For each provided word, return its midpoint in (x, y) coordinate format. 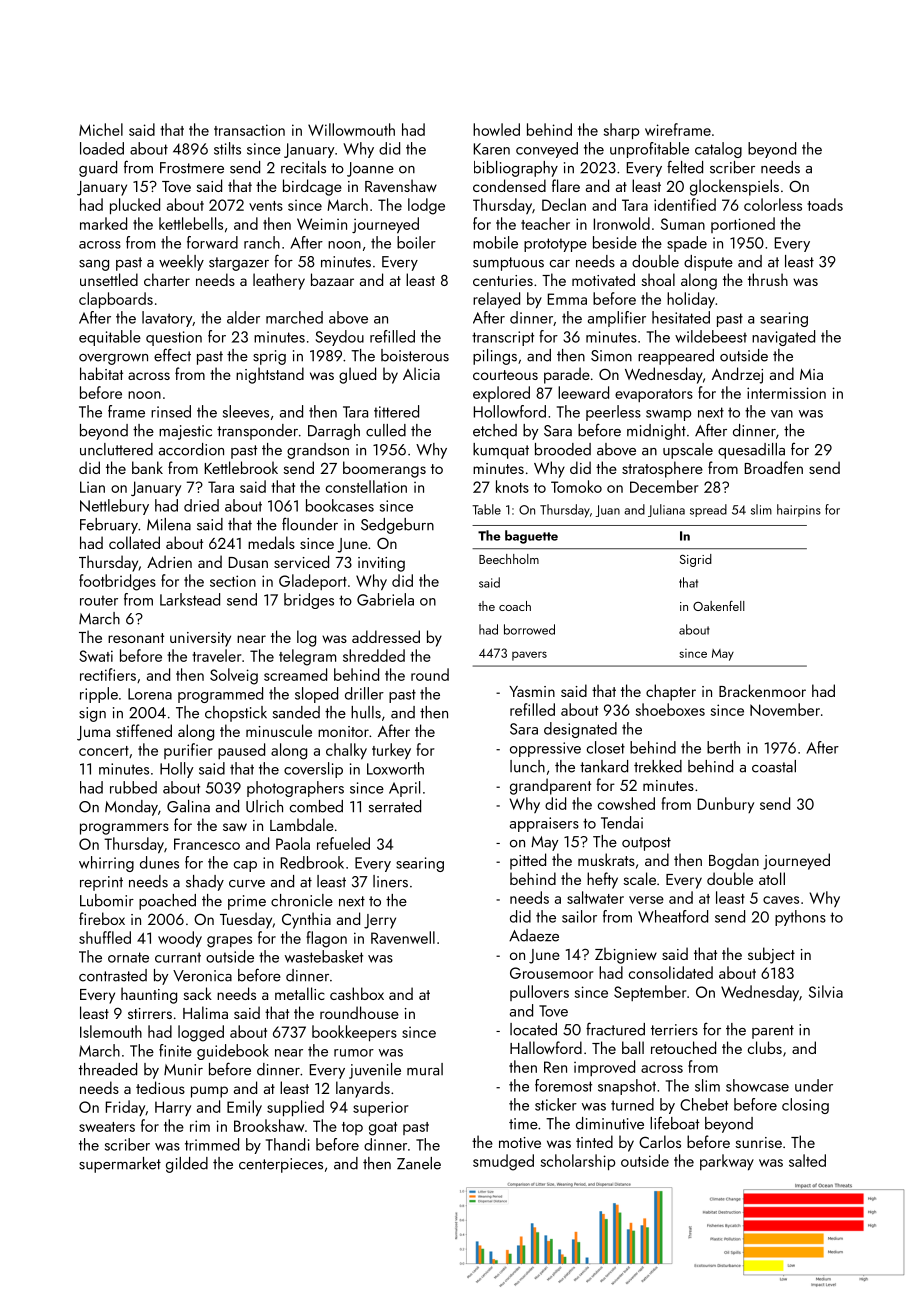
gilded (187, 1165)
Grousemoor (551, 973)
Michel (101, 129)
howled (496, 129)
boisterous (415, 355)
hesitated (681, 317)
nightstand (270, 375)
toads (825, 204)
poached (167, 902)
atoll (772, 878)
